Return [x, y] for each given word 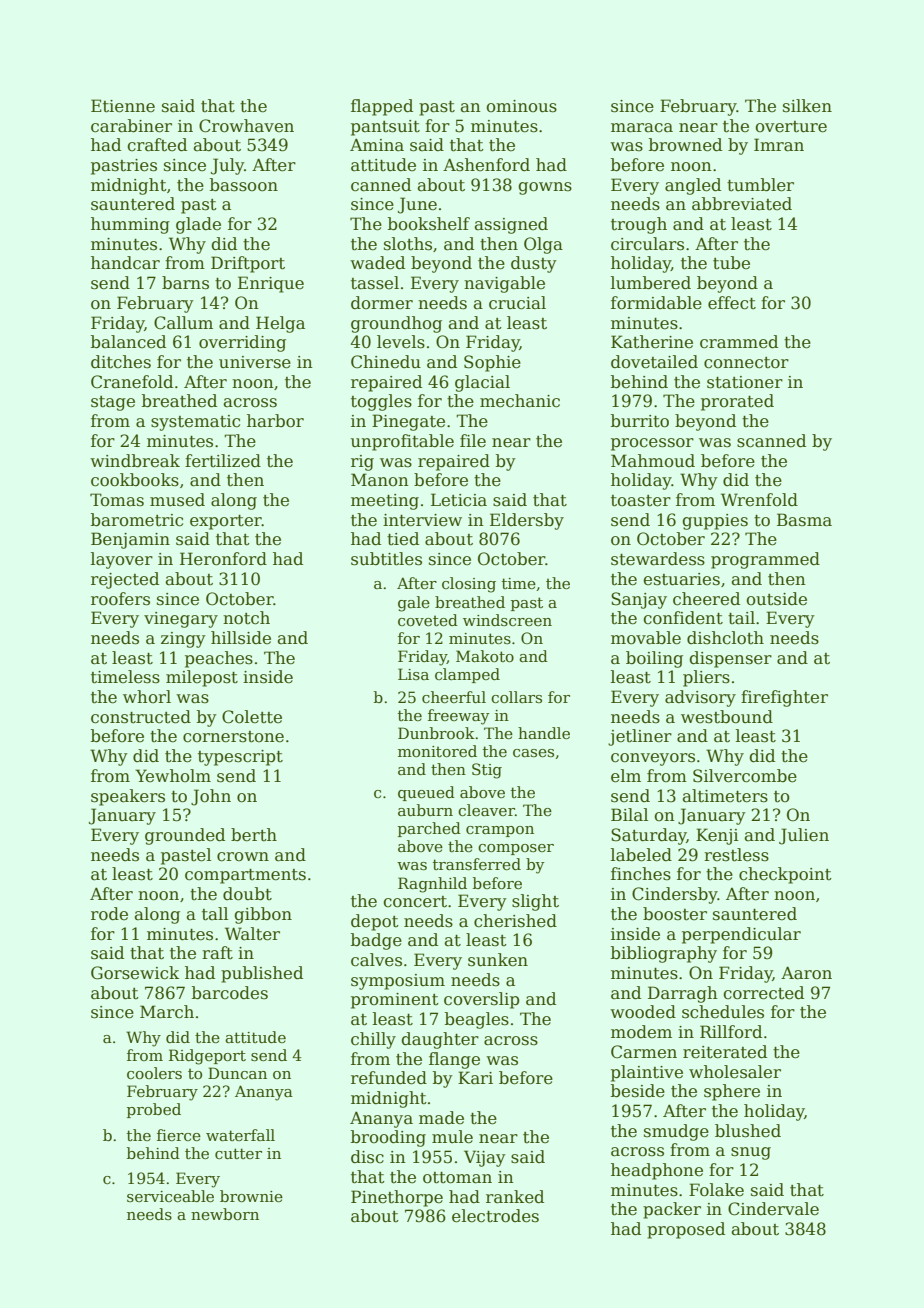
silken [807, 106]
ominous [521, 106]
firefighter [784, 698]
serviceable [170, 1196]
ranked [515, 1197]
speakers [128, 797]
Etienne [123, 106]
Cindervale [773, 1209]
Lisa [413, 674]
